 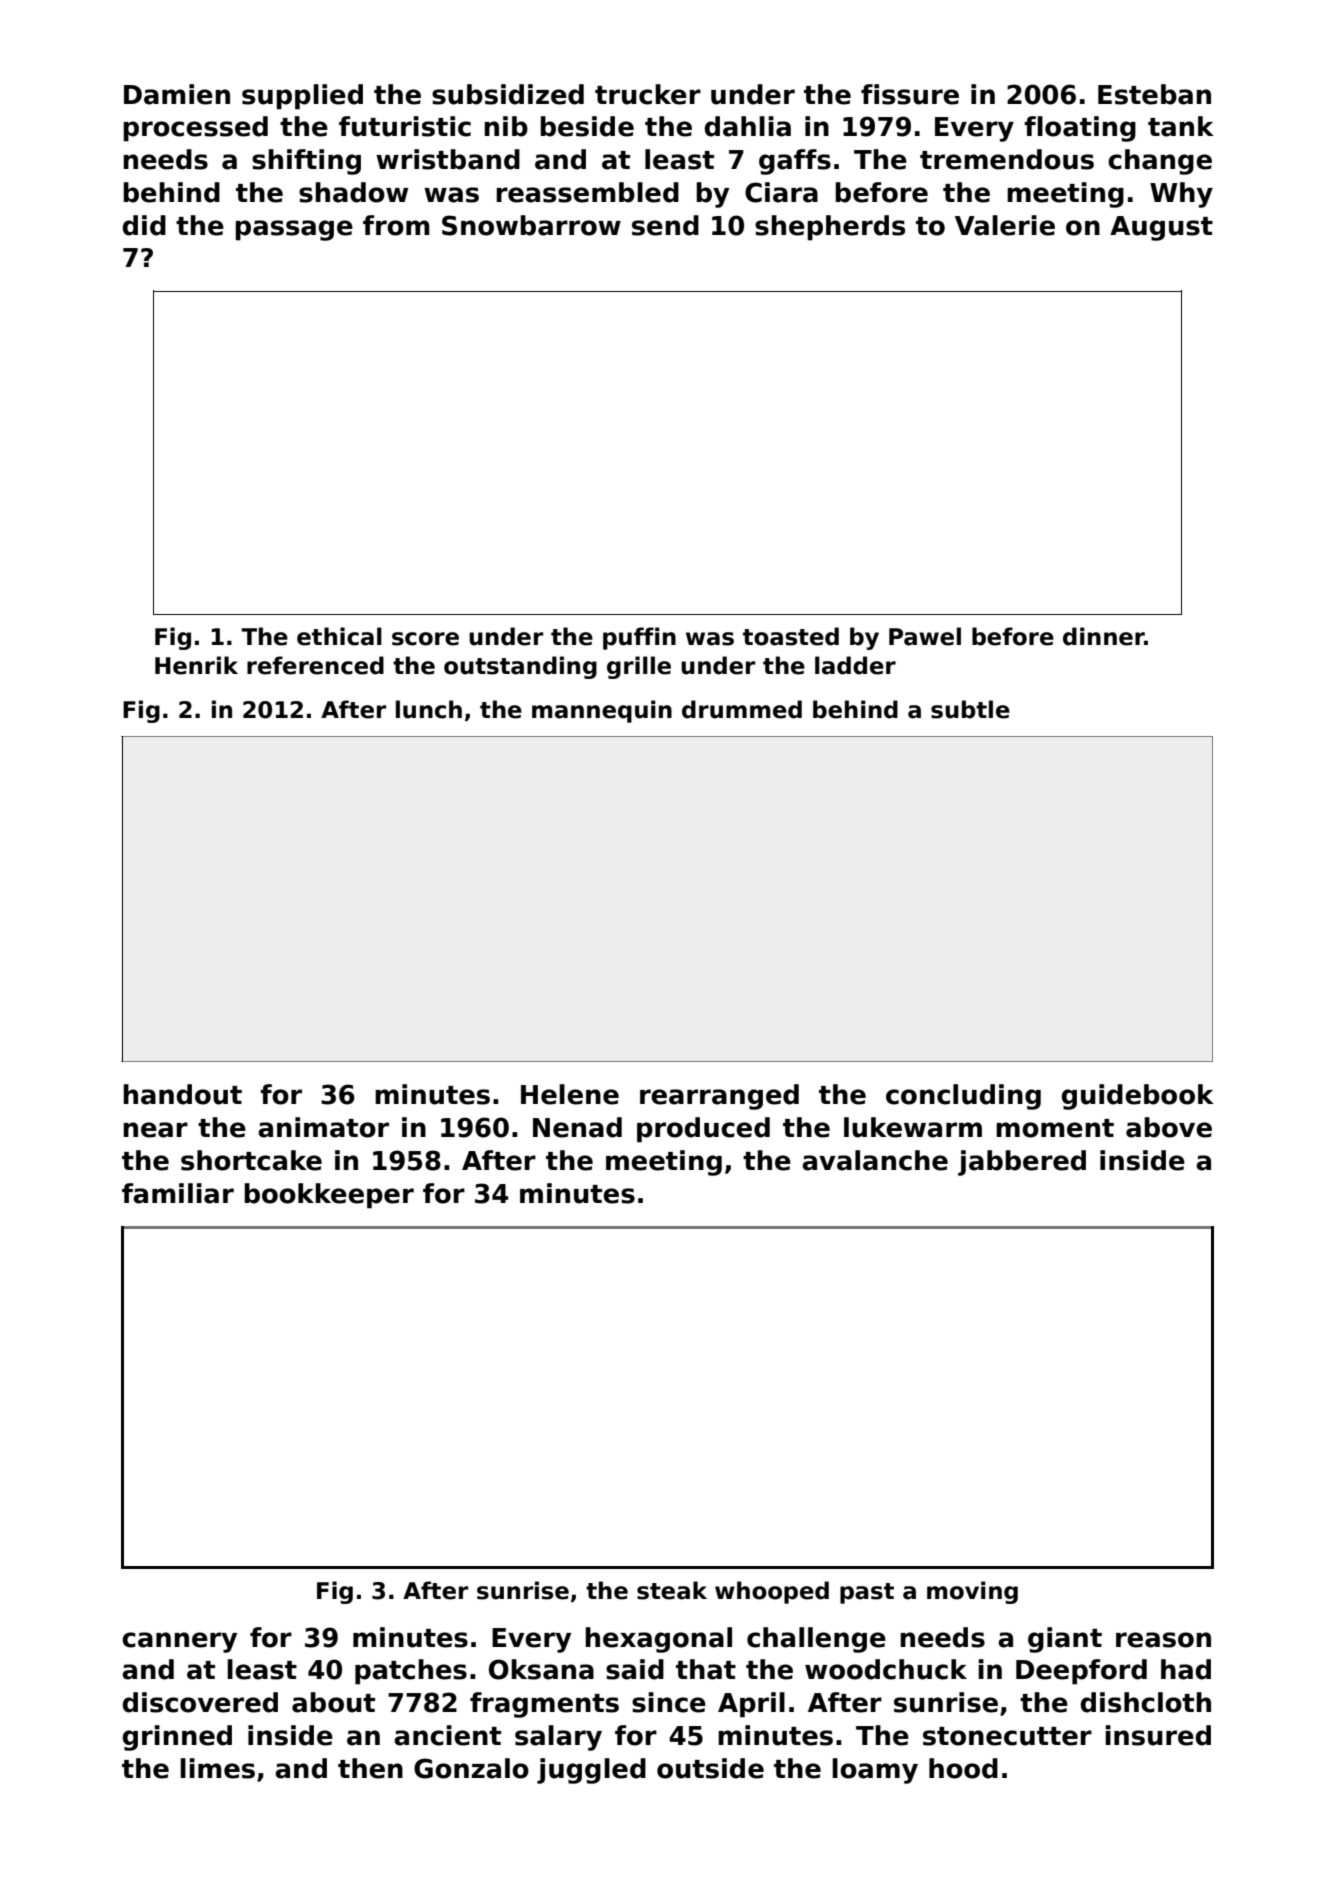 I want to click on avalanche, so click(x=875, y=1160).
